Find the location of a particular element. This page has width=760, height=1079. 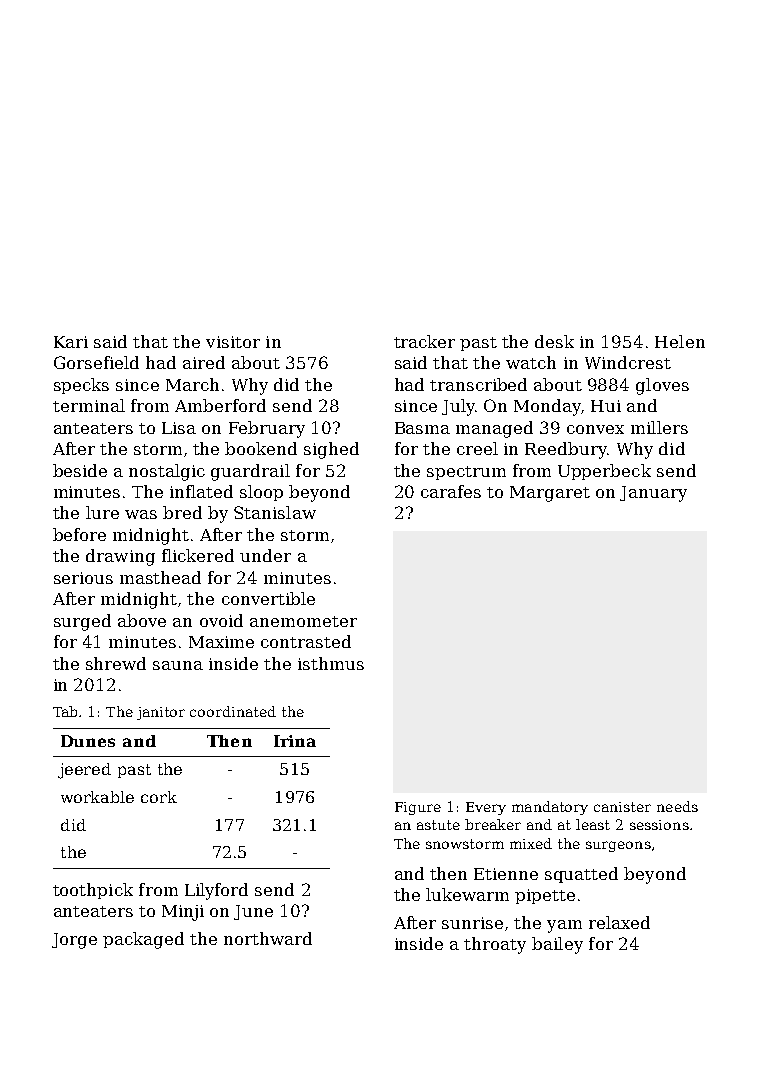

Jorge is located at coordinates (74, 941).
